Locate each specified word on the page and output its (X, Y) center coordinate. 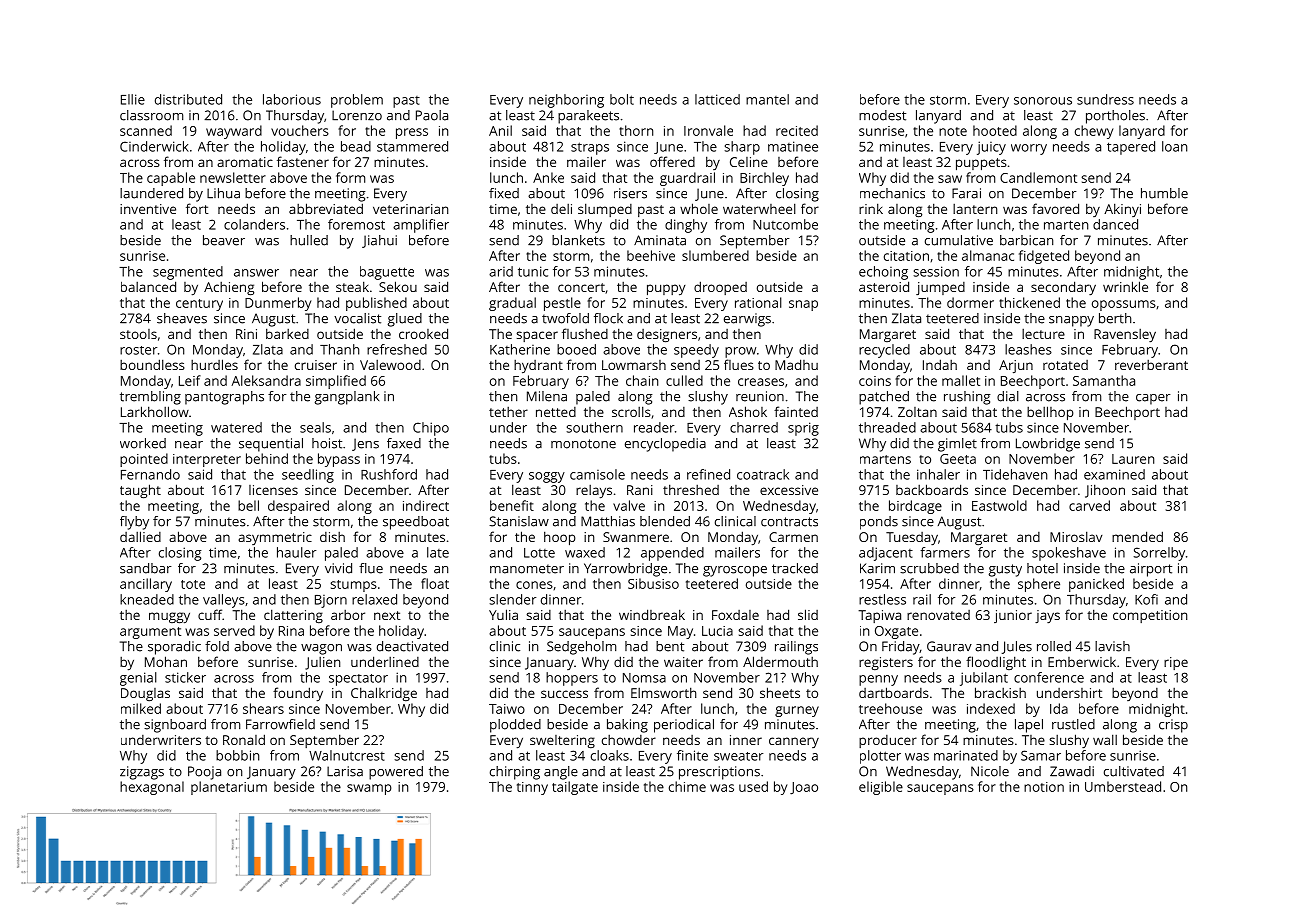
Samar (1041, 755)
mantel (767, 99)
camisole (597, 474)
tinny (532, 788)
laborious (292, 99)
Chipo (431, 429)
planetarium (229, 788)
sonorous (1043, 101)
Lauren (1133, 459)
